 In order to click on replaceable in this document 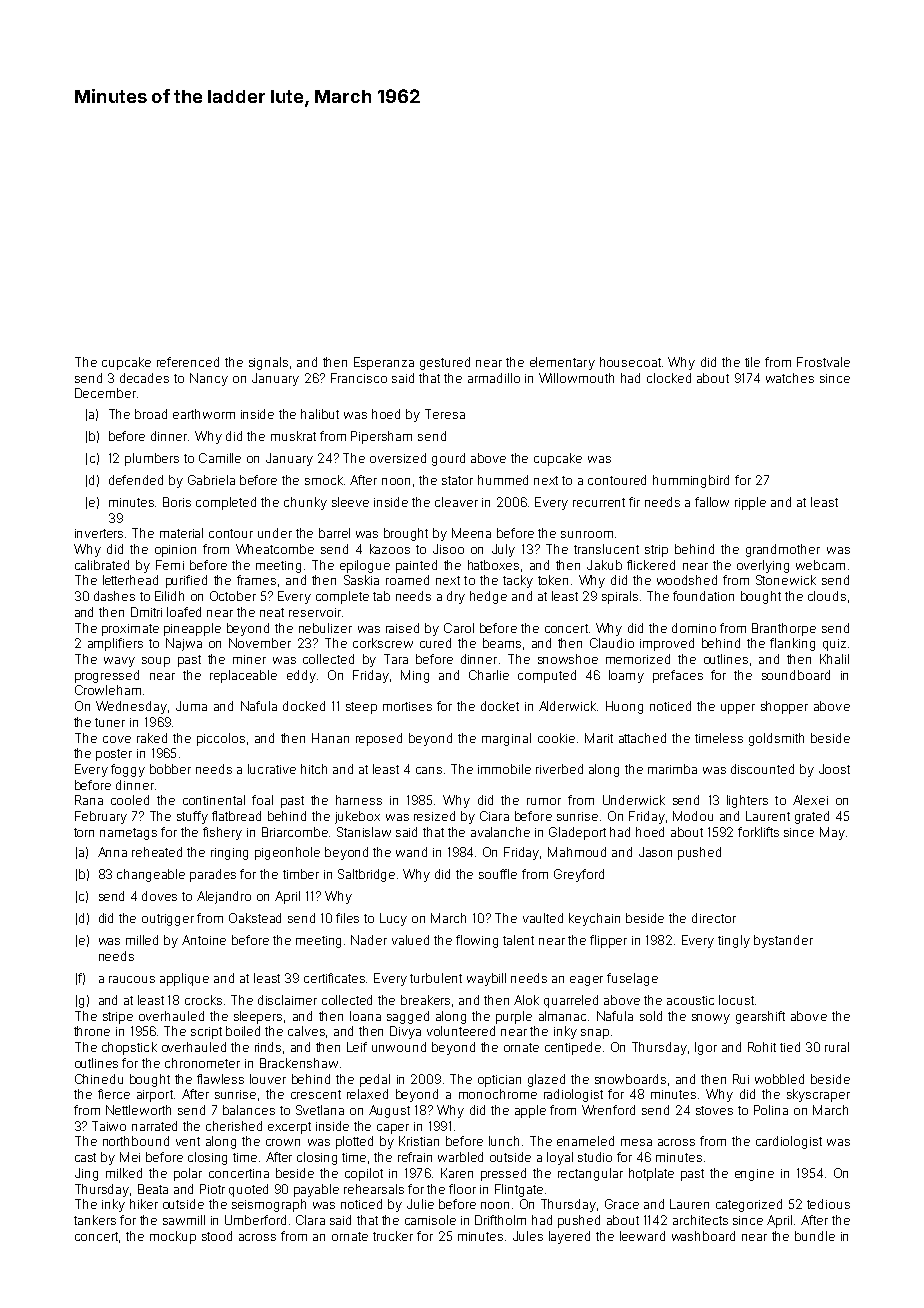, I will do `click(243, 676)`.
